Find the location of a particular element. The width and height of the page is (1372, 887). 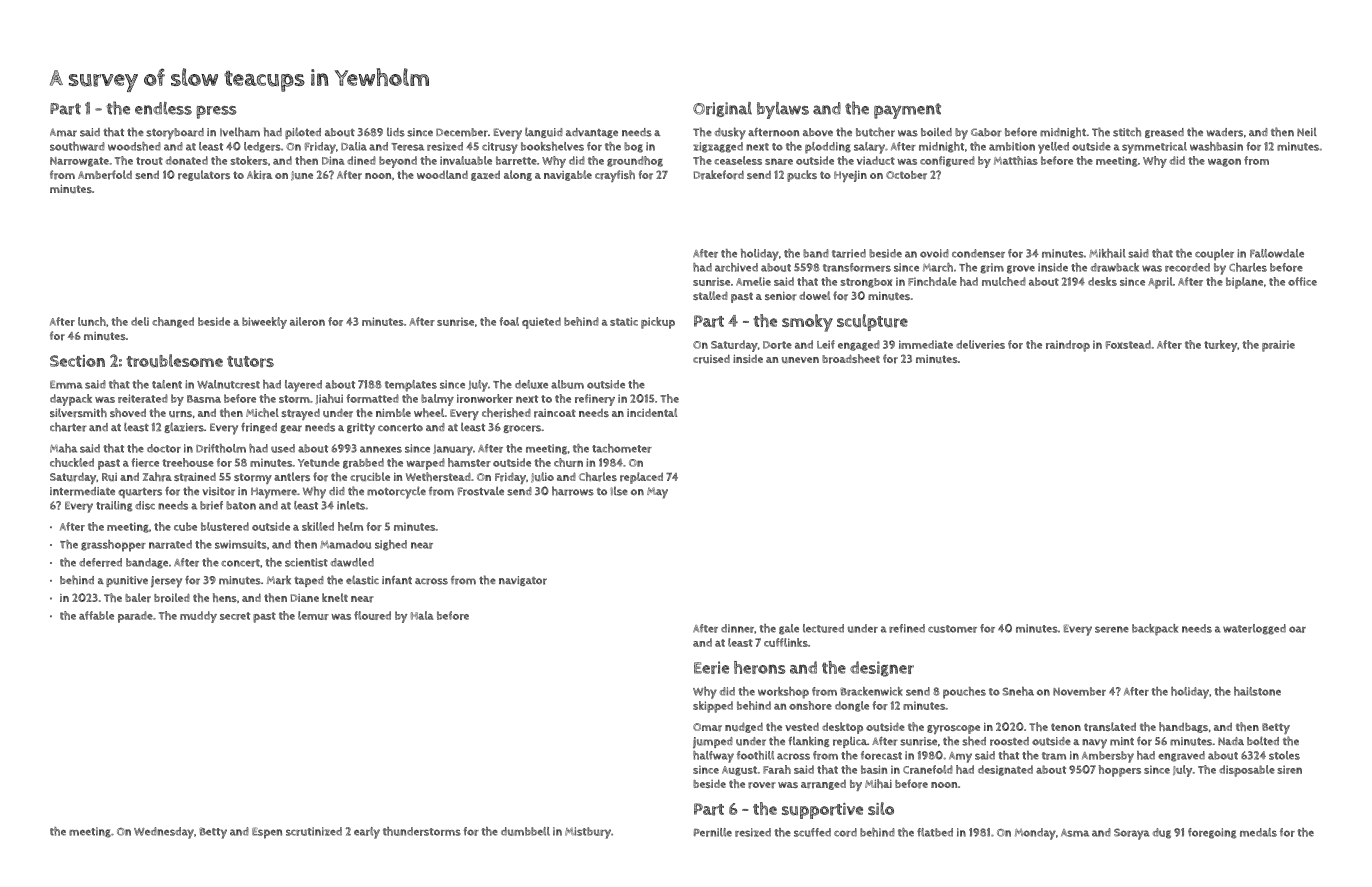

medals is located at coordinates (1258, 832).
